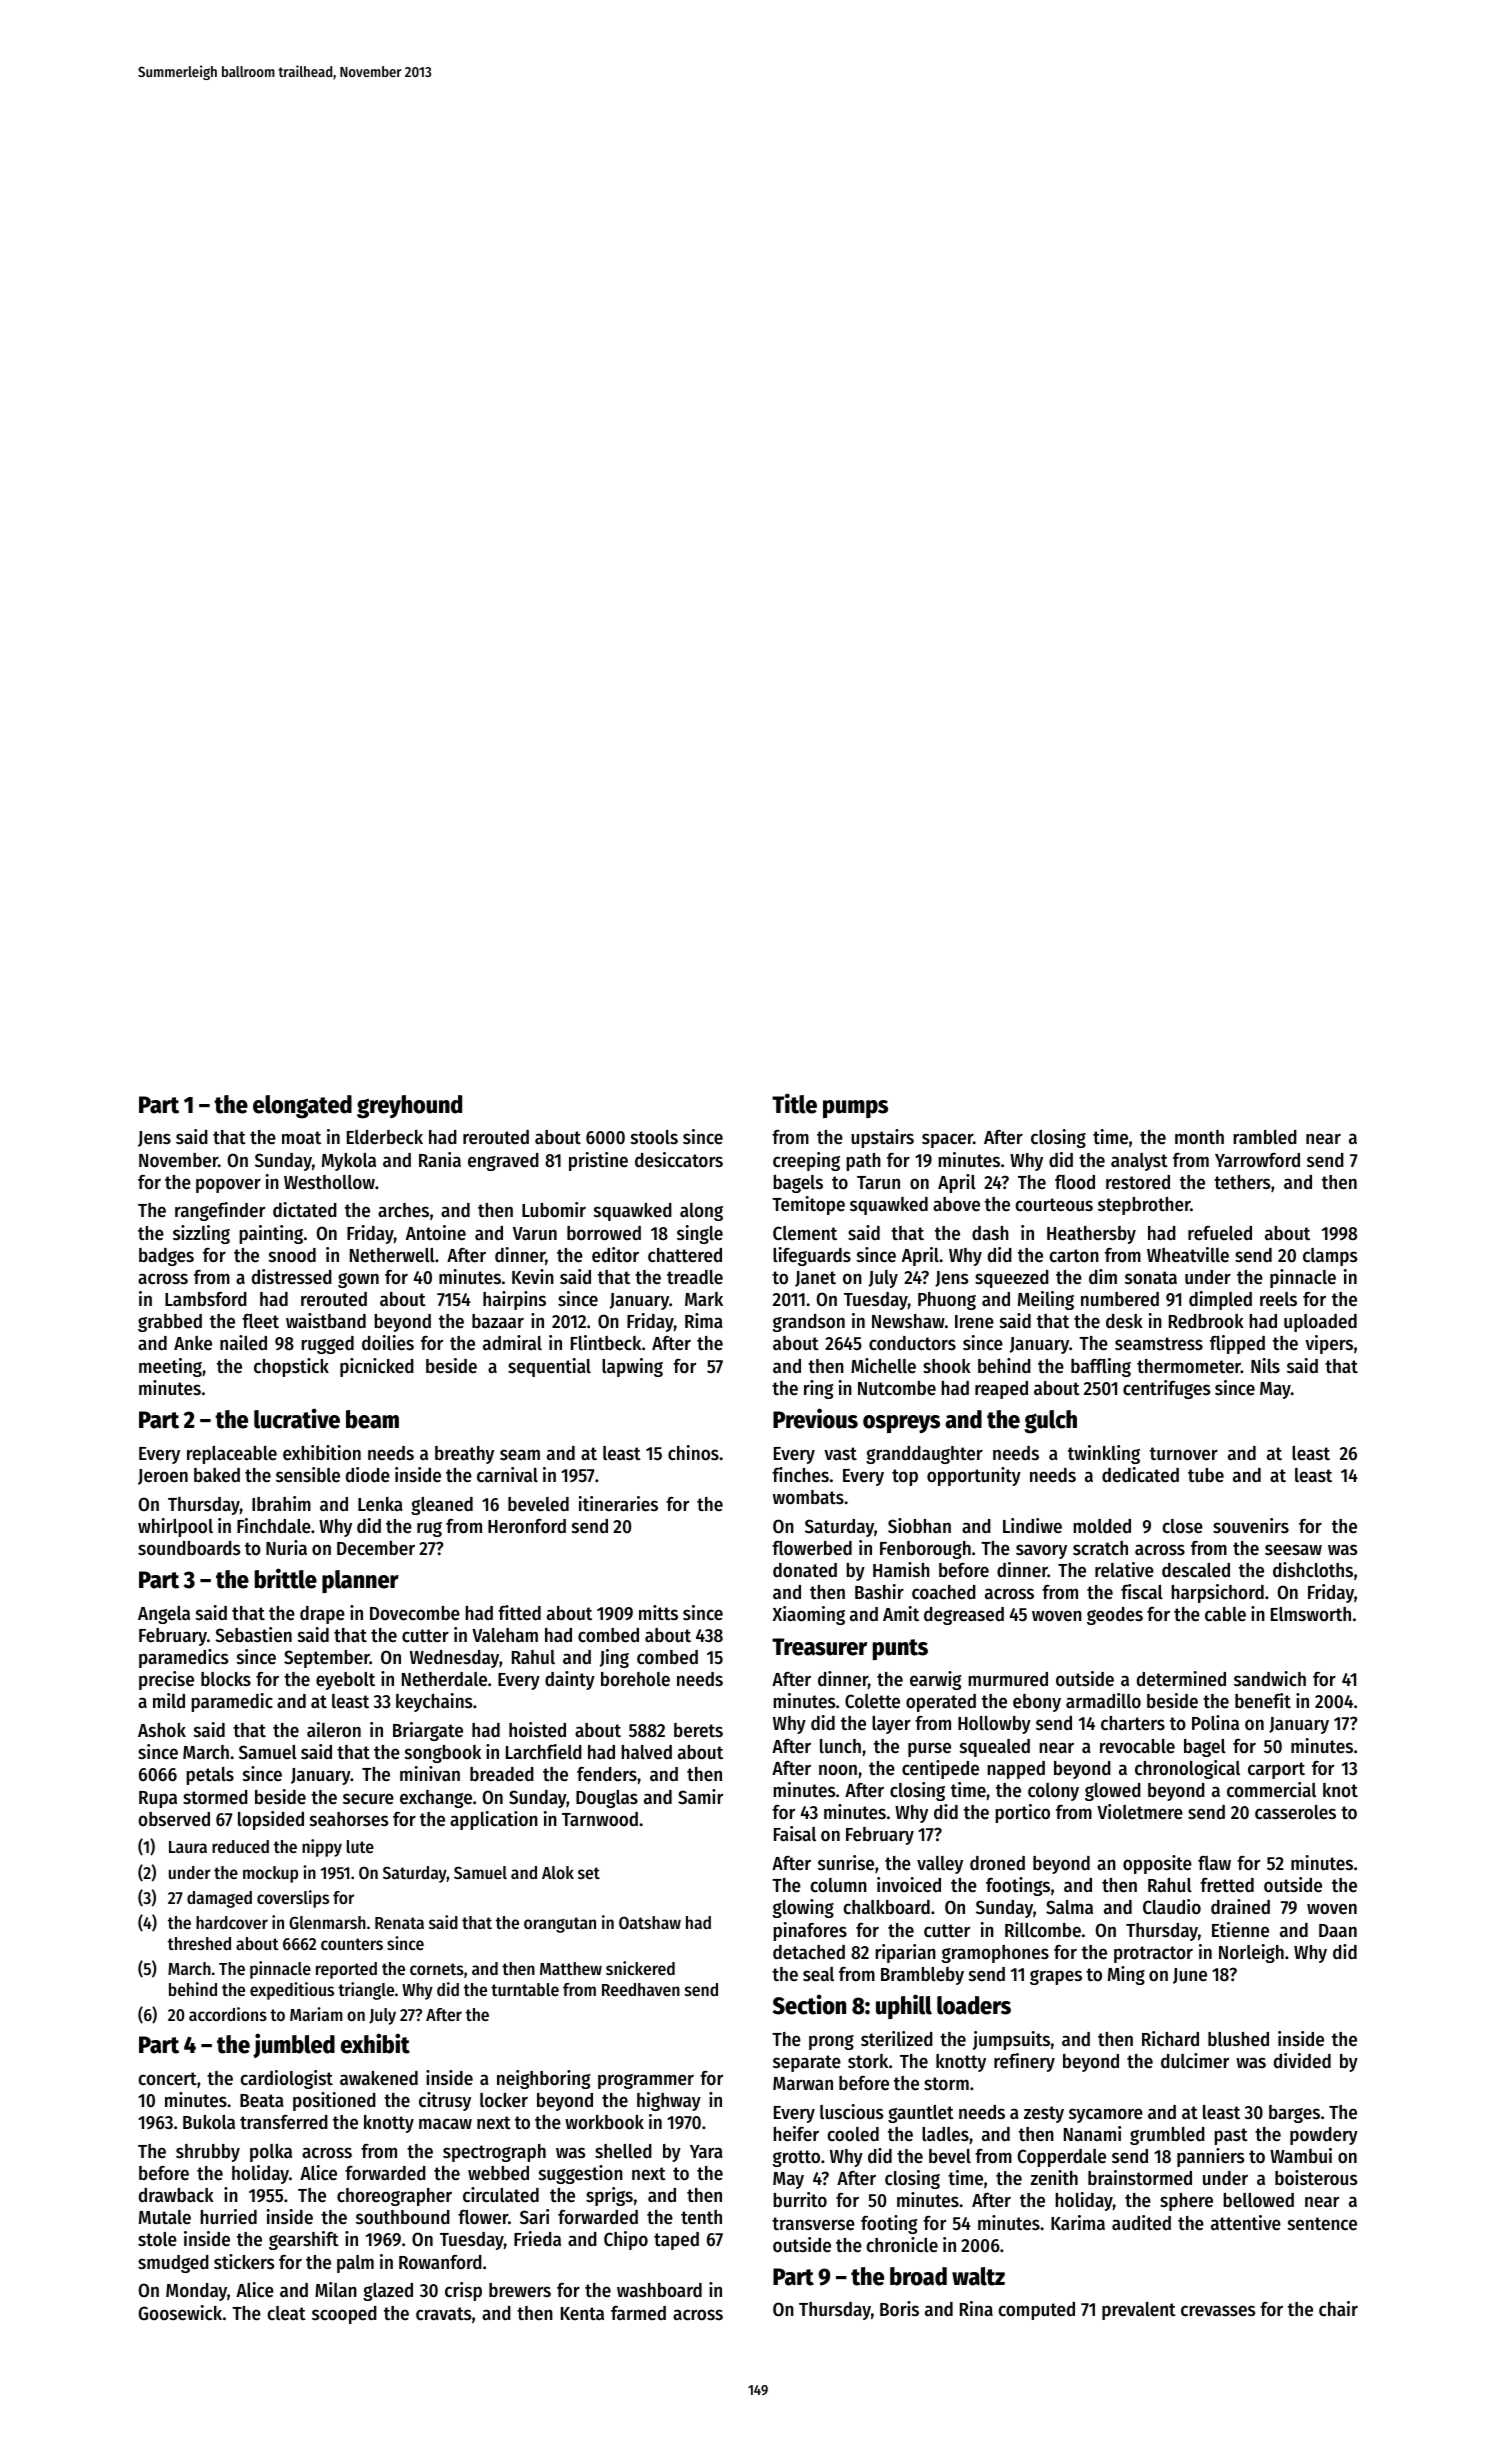 This screenshot has width=1496, height=2464. Describe the element at coordinates (175, 1527) in the screenshot. I see `whirlpool` at that location.
